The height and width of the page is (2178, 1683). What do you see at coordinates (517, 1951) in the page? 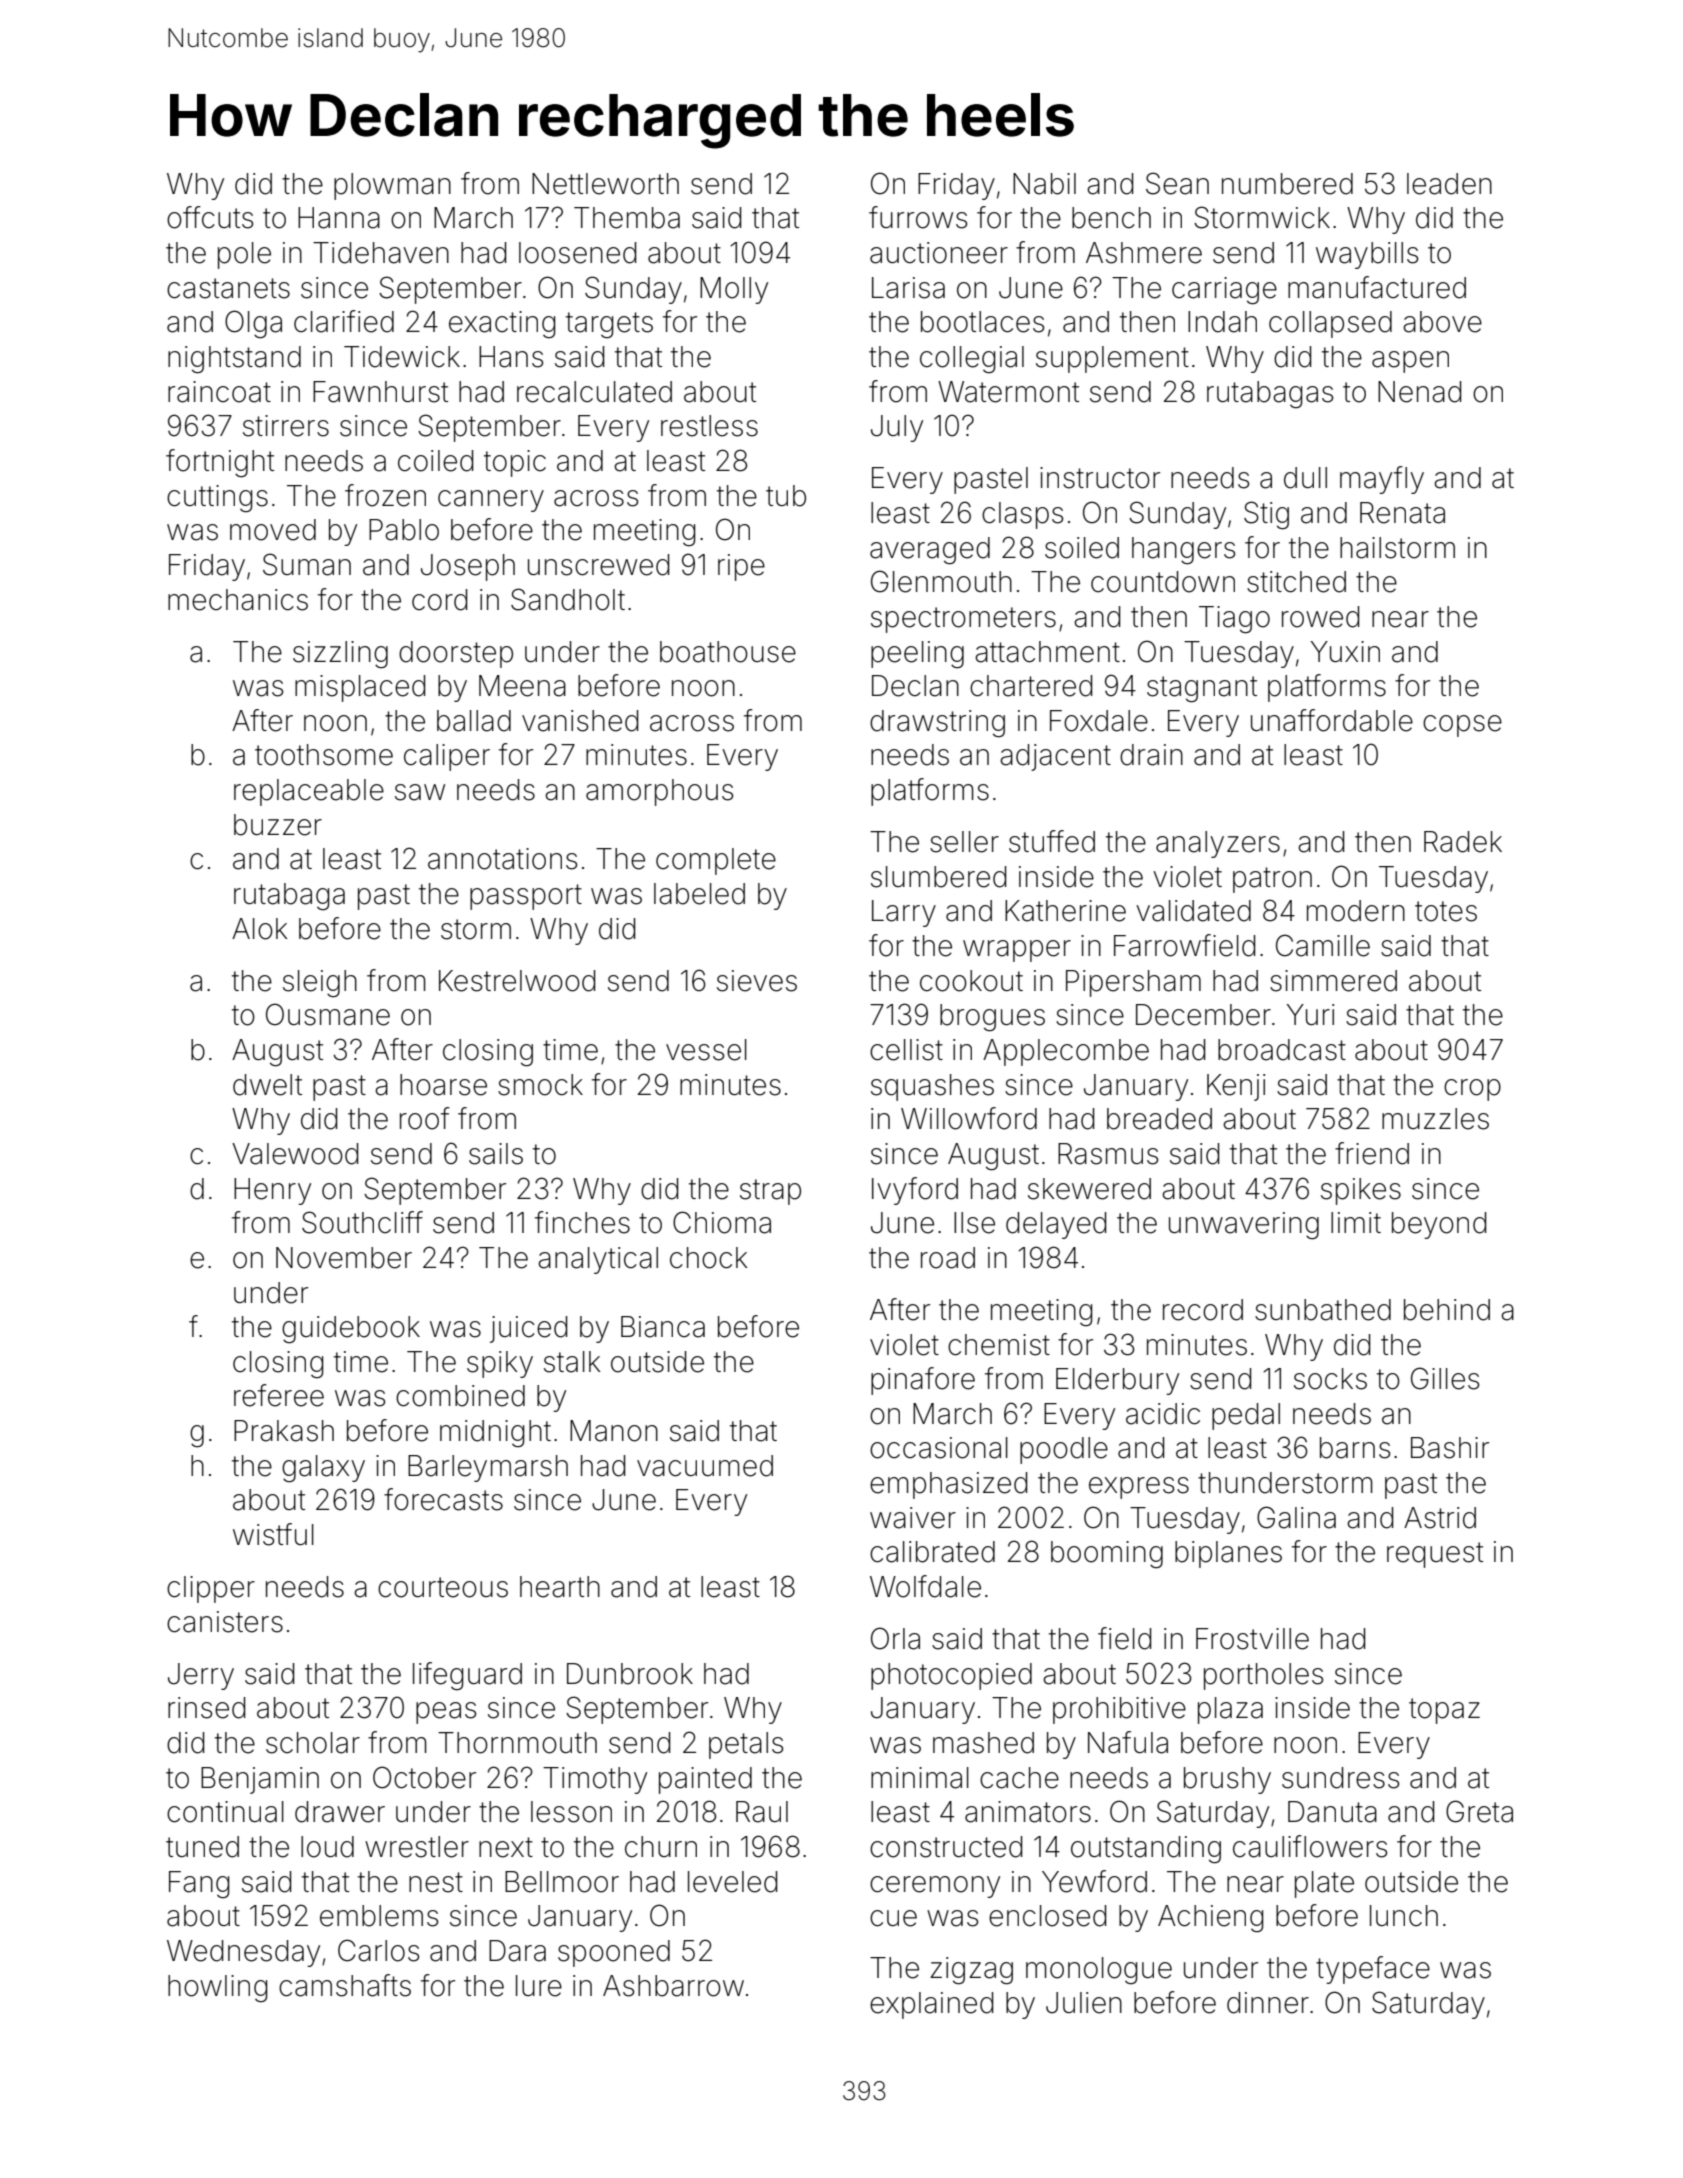
I see `Dara` at bounding box center [517, 1951].
